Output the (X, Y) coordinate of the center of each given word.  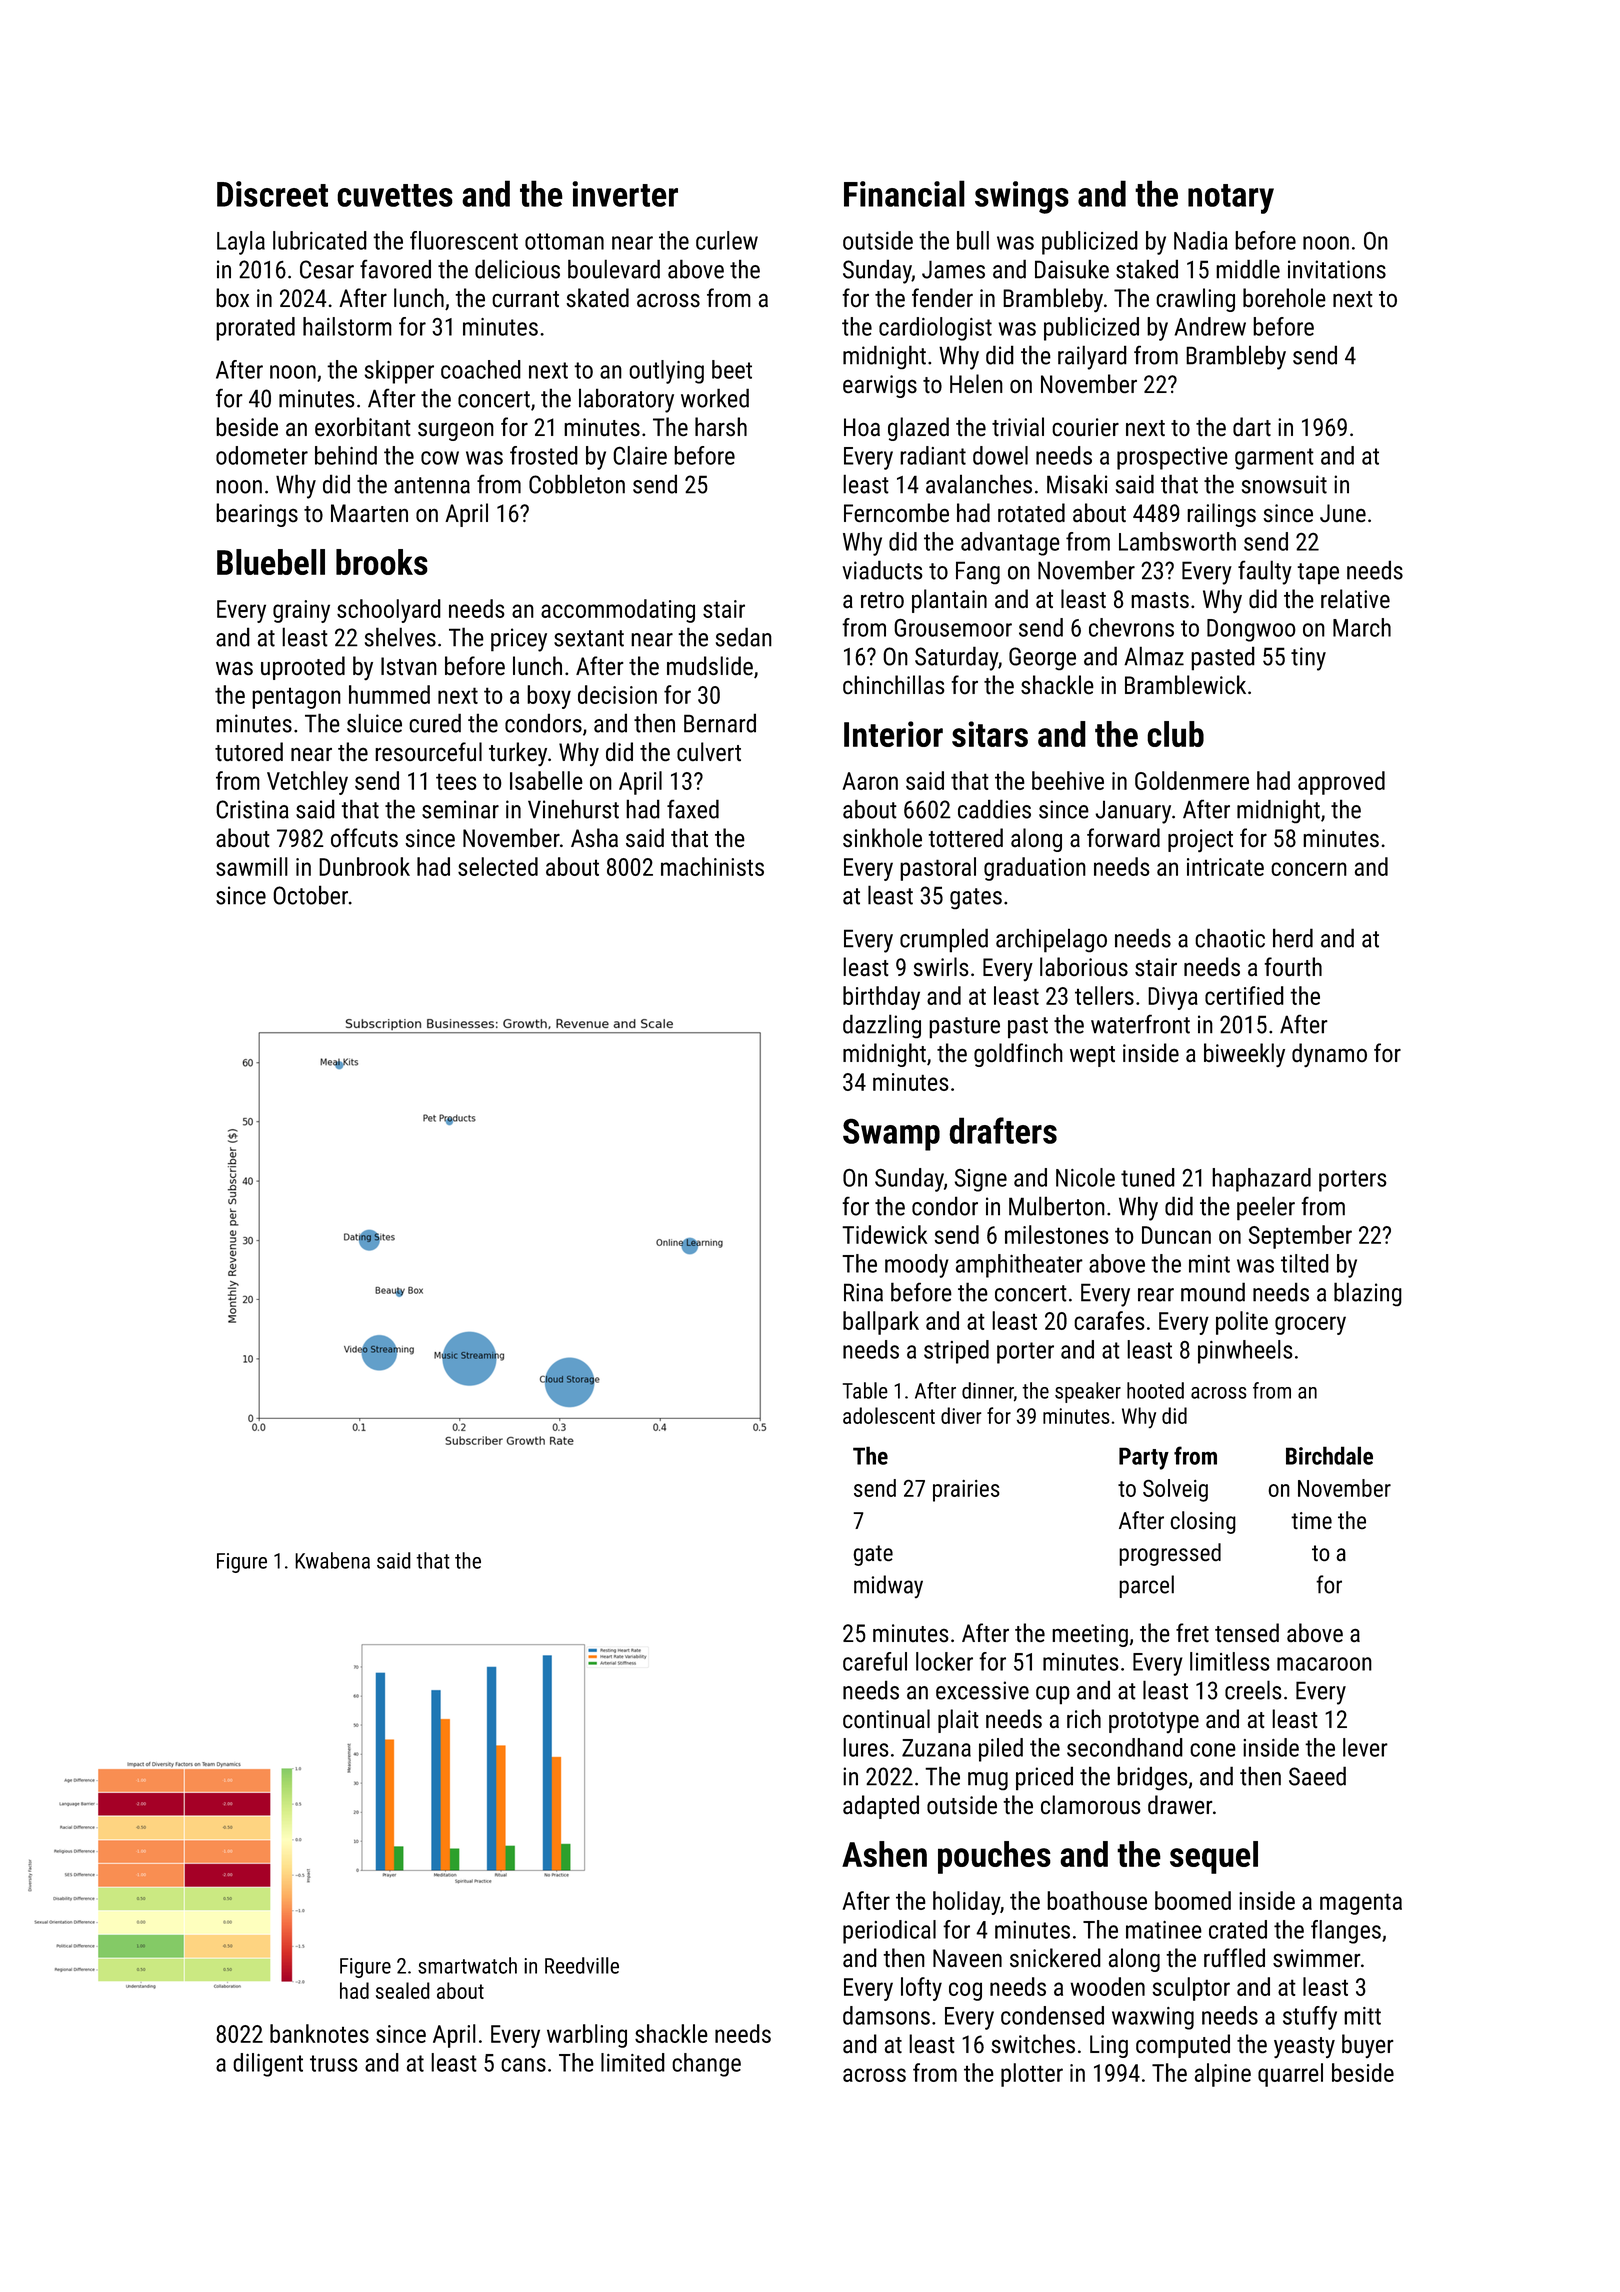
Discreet (272, 194)
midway (888, 1586)
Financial (904, 193)
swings (1022, 197)
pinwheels (1245, 1352)
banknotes (319, 2033)
